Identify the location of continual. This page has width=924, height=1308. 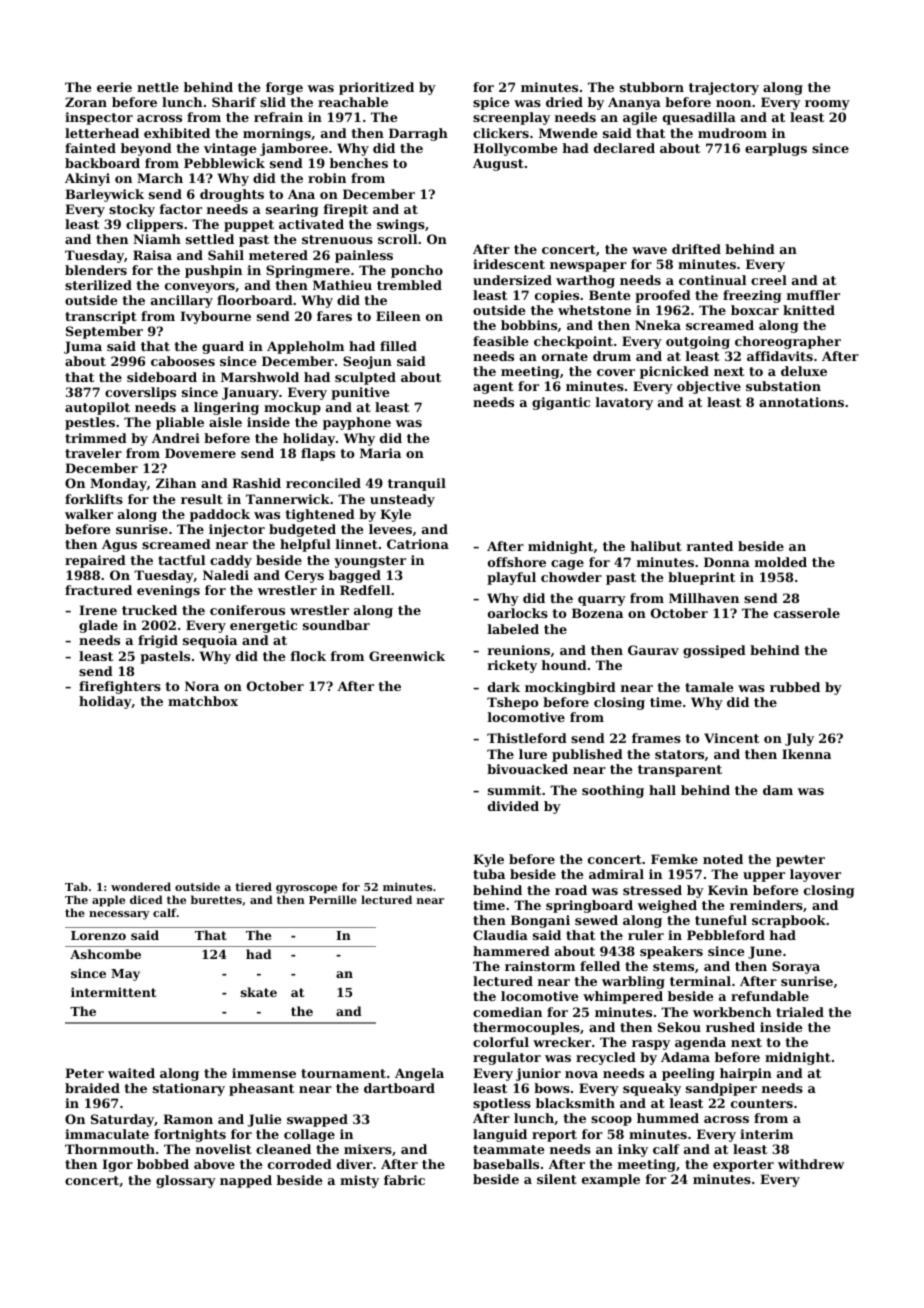
(712, 280).
